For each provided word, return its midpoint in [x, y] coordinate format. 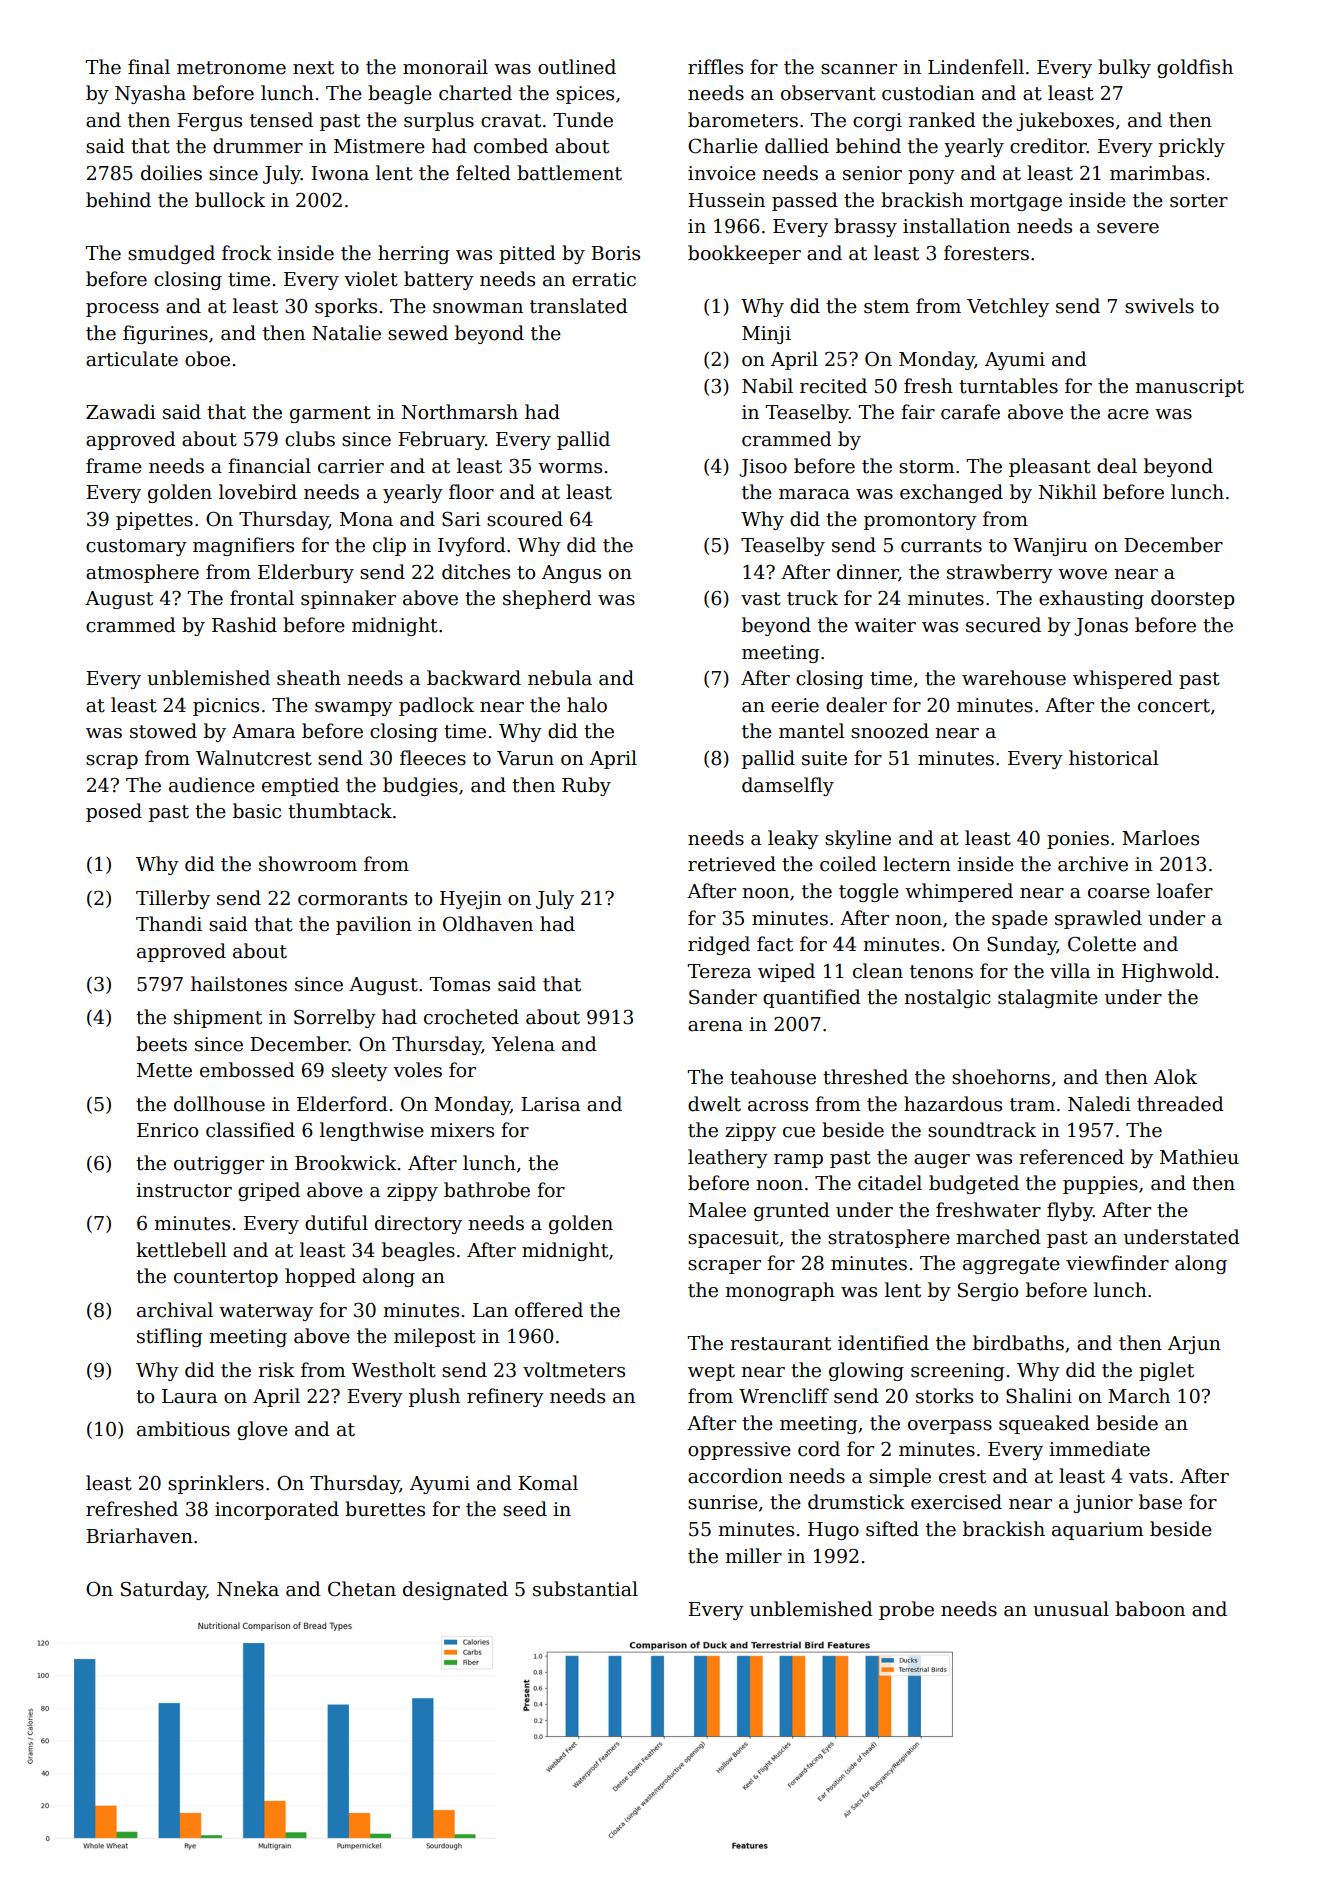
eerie [795, 705]
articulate [132, 359]
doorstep [1193, 599]
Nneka [248, 1589]
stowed [163, 731]
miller [753, 1556]
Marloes [1160, 838]
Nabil [767, 386]
